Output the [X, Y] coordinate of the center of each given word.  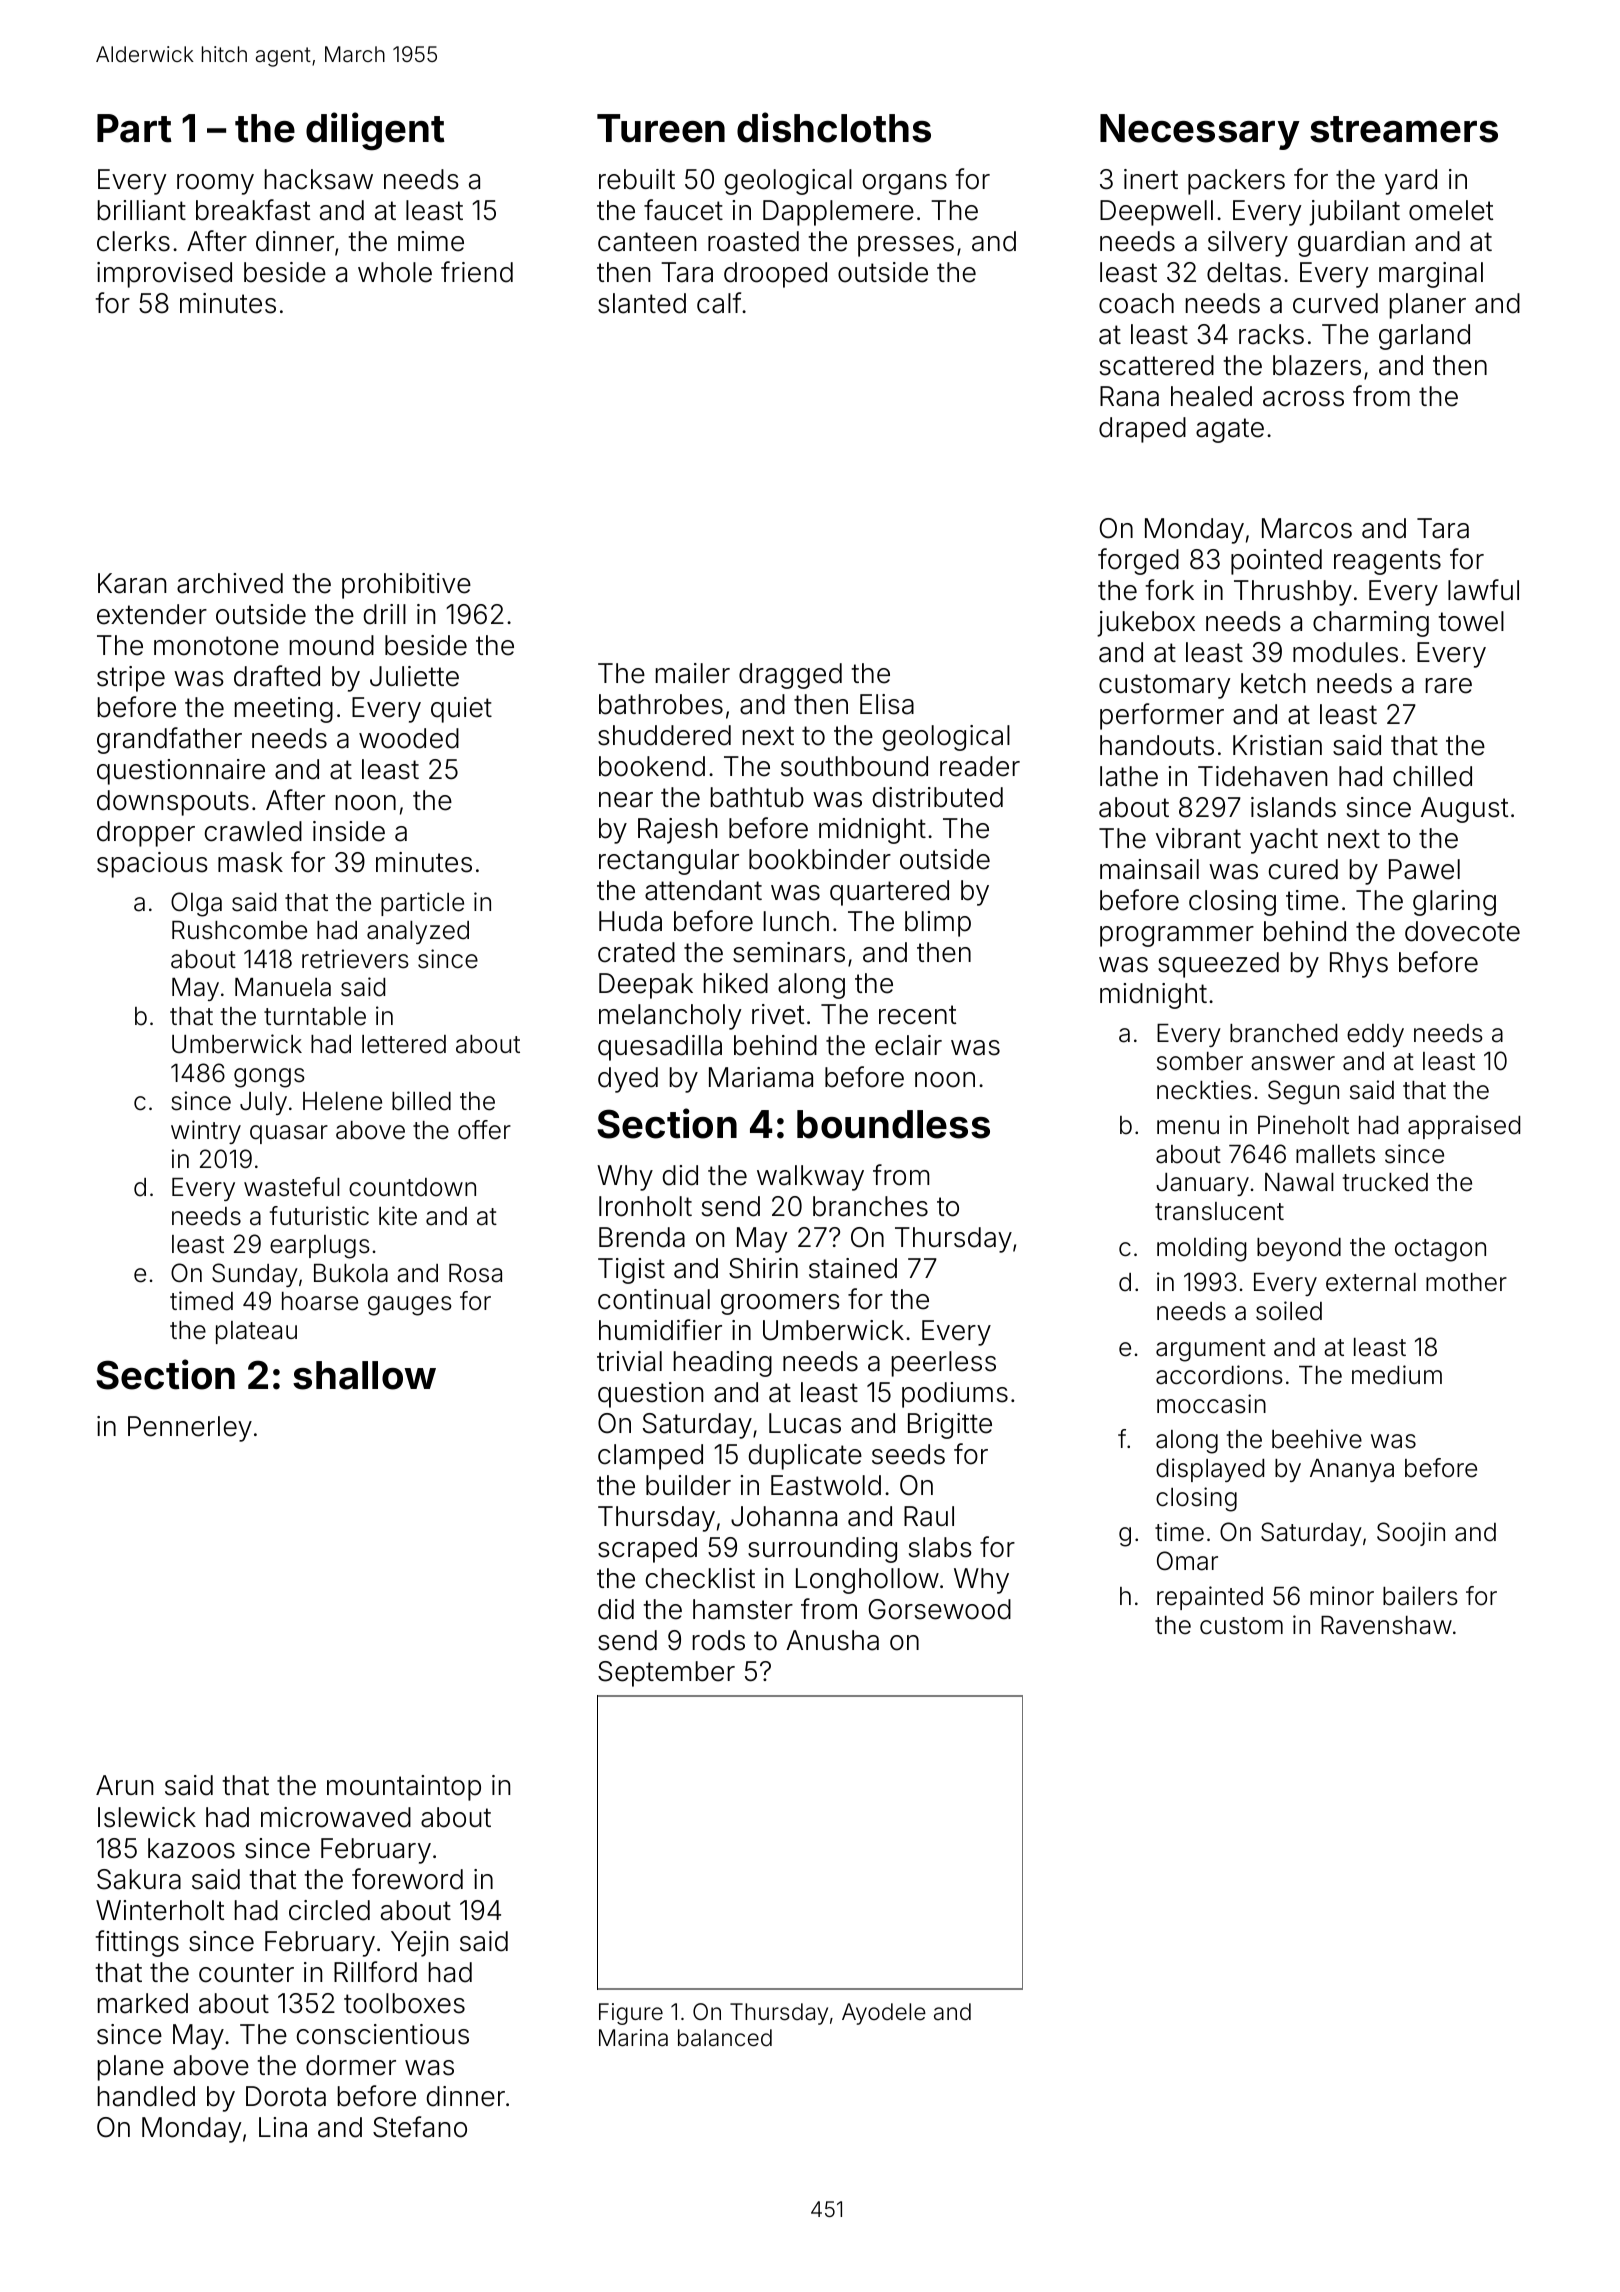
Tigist [631, 1271]
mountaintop [404, 1788]
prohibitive [406, 586]
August [1464, 810]
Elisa [887, 704]
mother [1466, 1282]
